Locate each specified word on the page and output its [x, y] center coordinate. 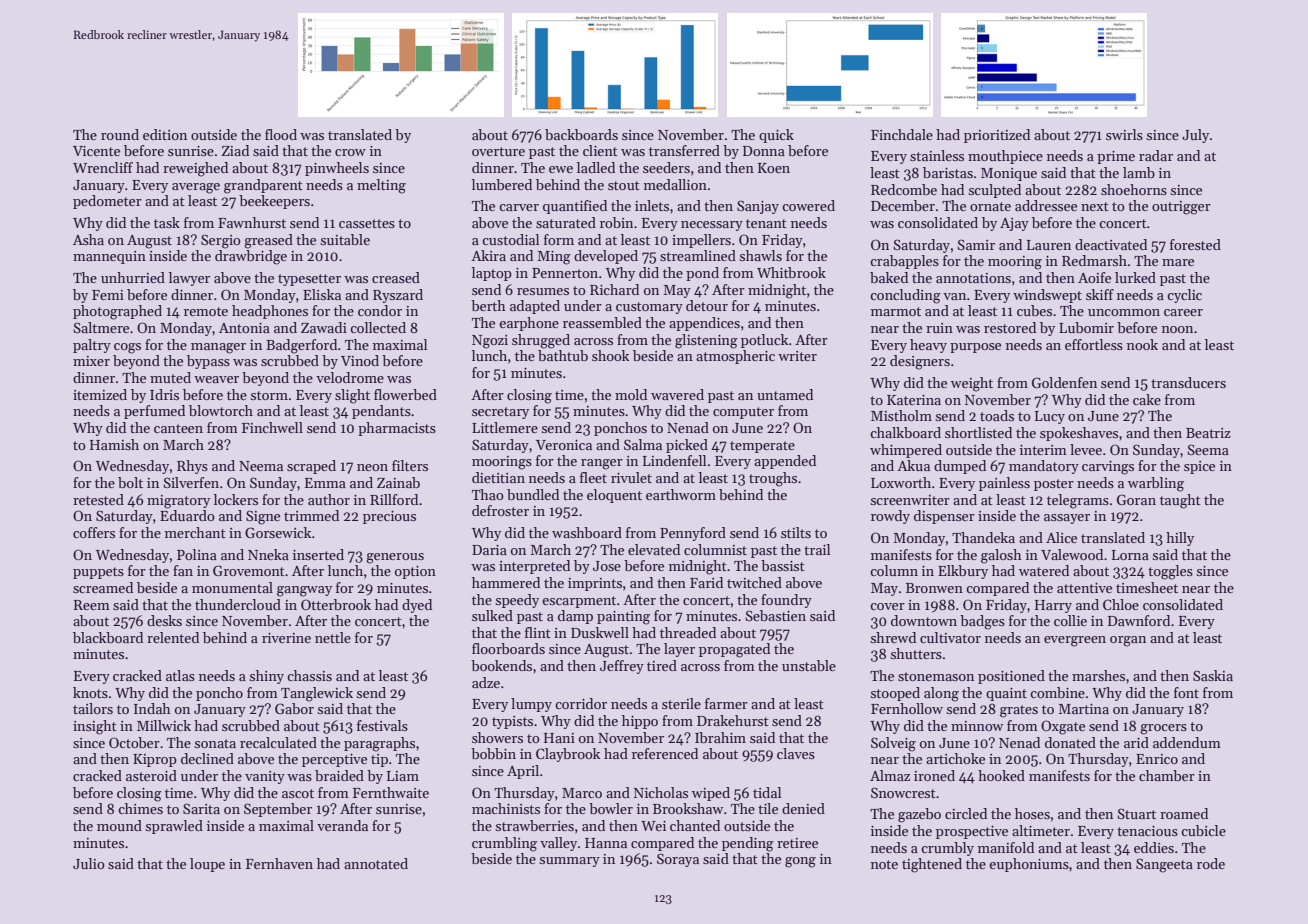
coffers [94, 532]
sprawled [174, 827]
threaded [688, 632]
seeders [666, 167]
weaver [216, 379]
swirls [1124, 134]
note [884, 864]
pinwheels [337, 169]
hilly [1180, 539]
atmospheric [735, 357]
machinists [506, 808]
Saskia [1213, 675]
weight [972, 384]
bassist [783, 565]
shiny [266, 677]
